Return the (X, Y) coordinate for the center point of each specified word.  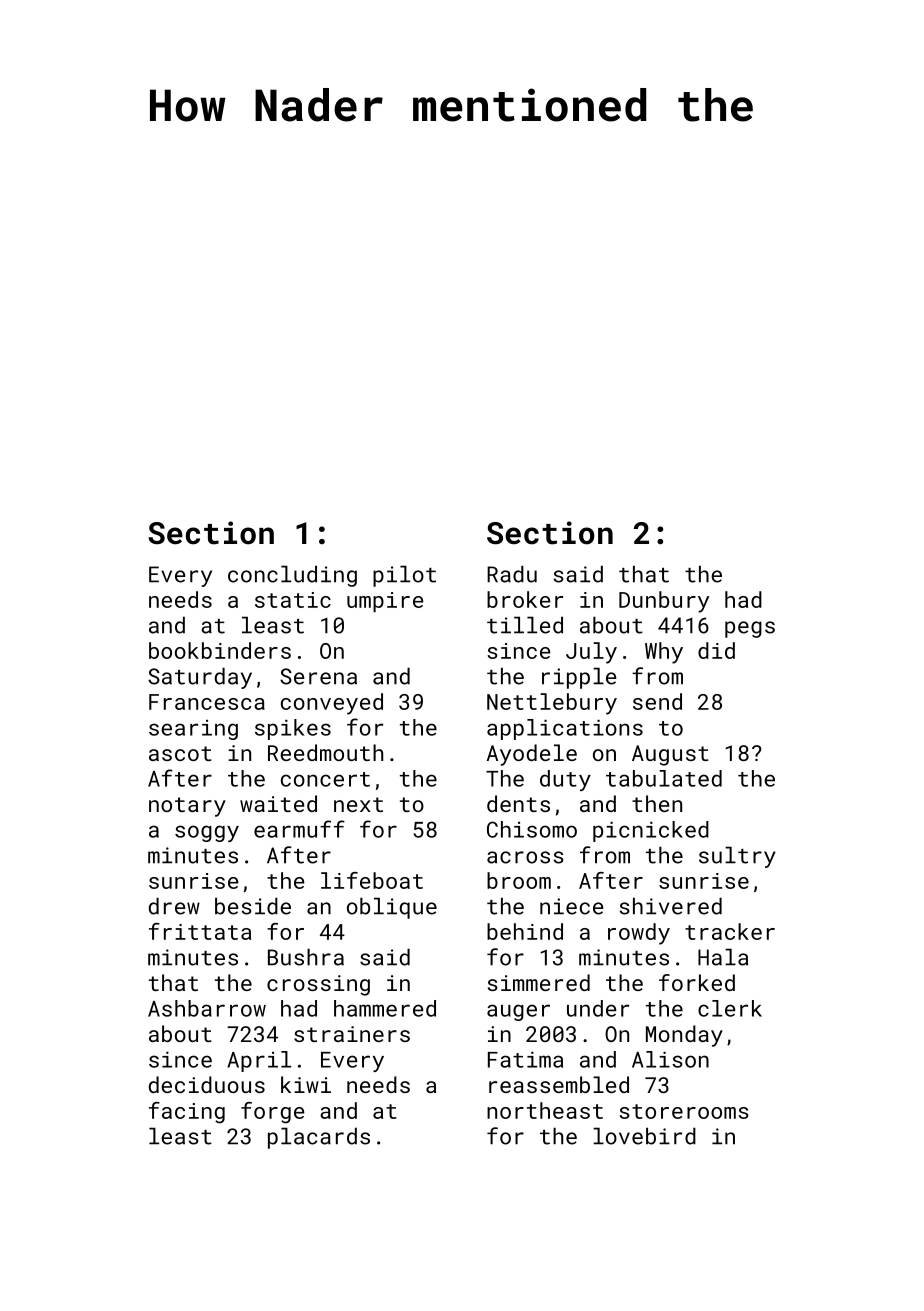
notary (187, 807)
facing (187, 1113)
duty (565, 780)
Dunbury (664, 602)
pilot (404, 576)
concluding (292, 576)
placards (319, 1138)
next (358, 804)
